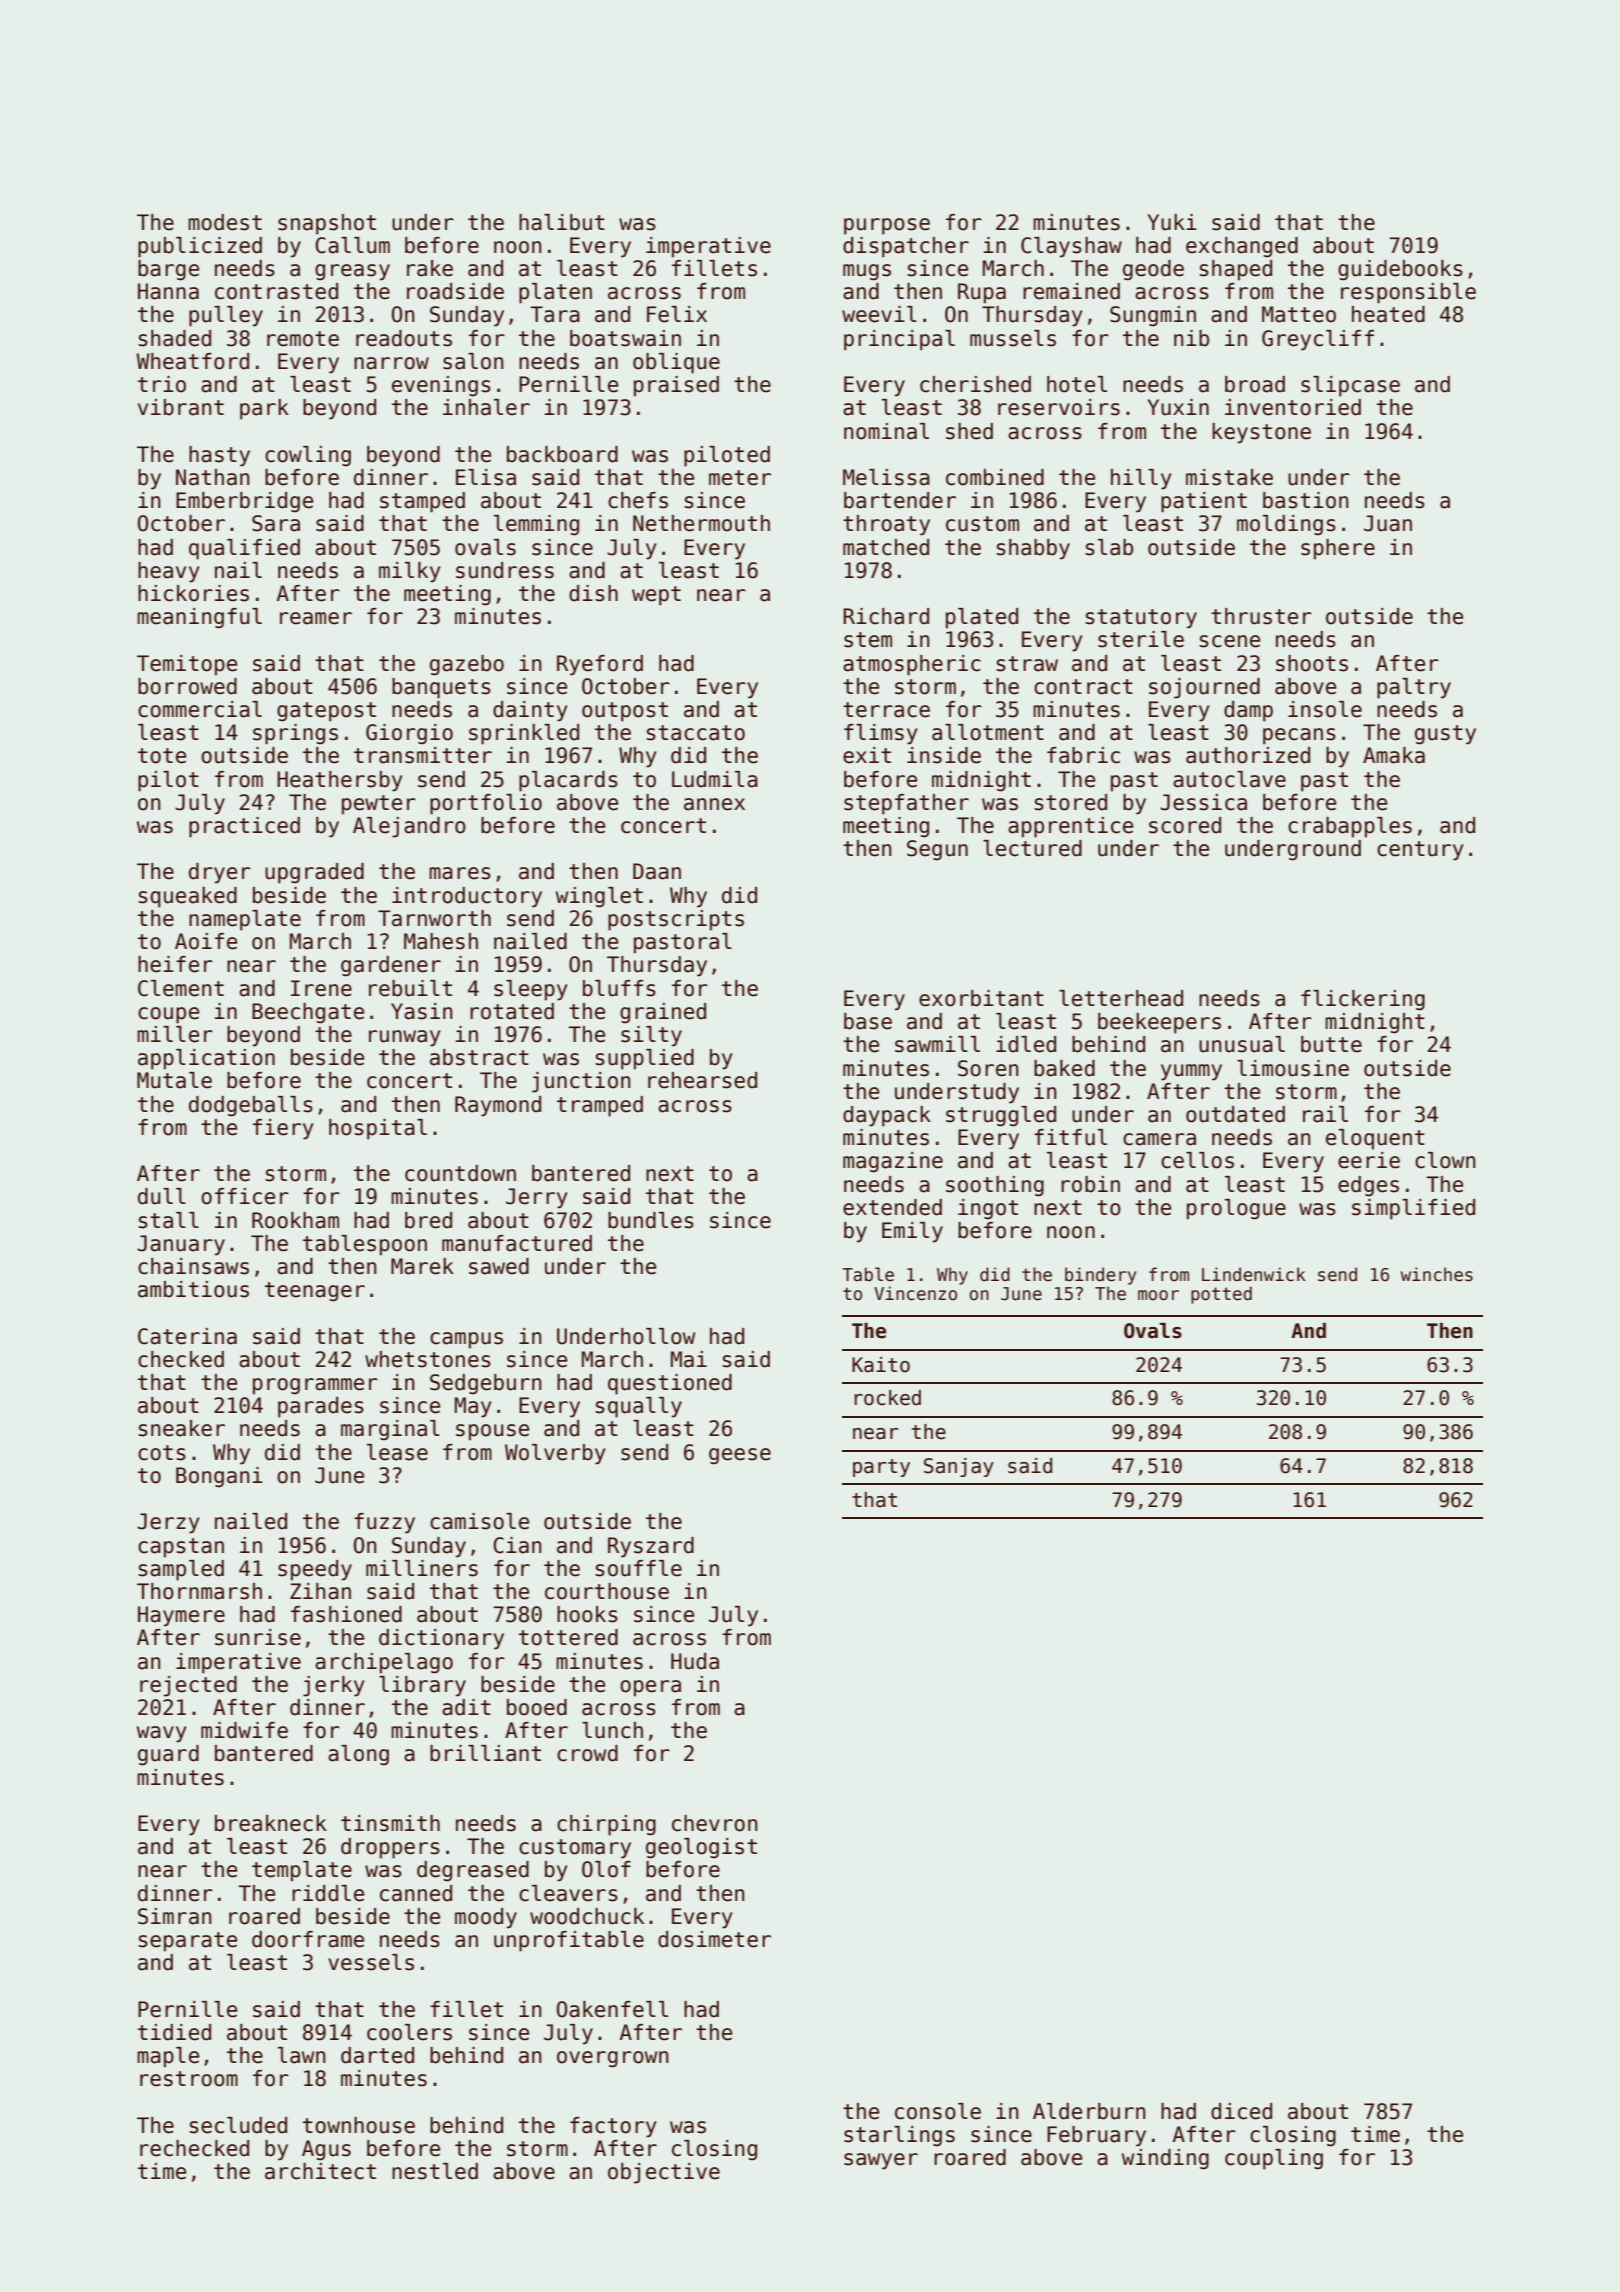 This screenshot has height=2292, width=1620. Describe the element at coordinates (315, 1292) in the screenshot. I see `teenager` at that location.
